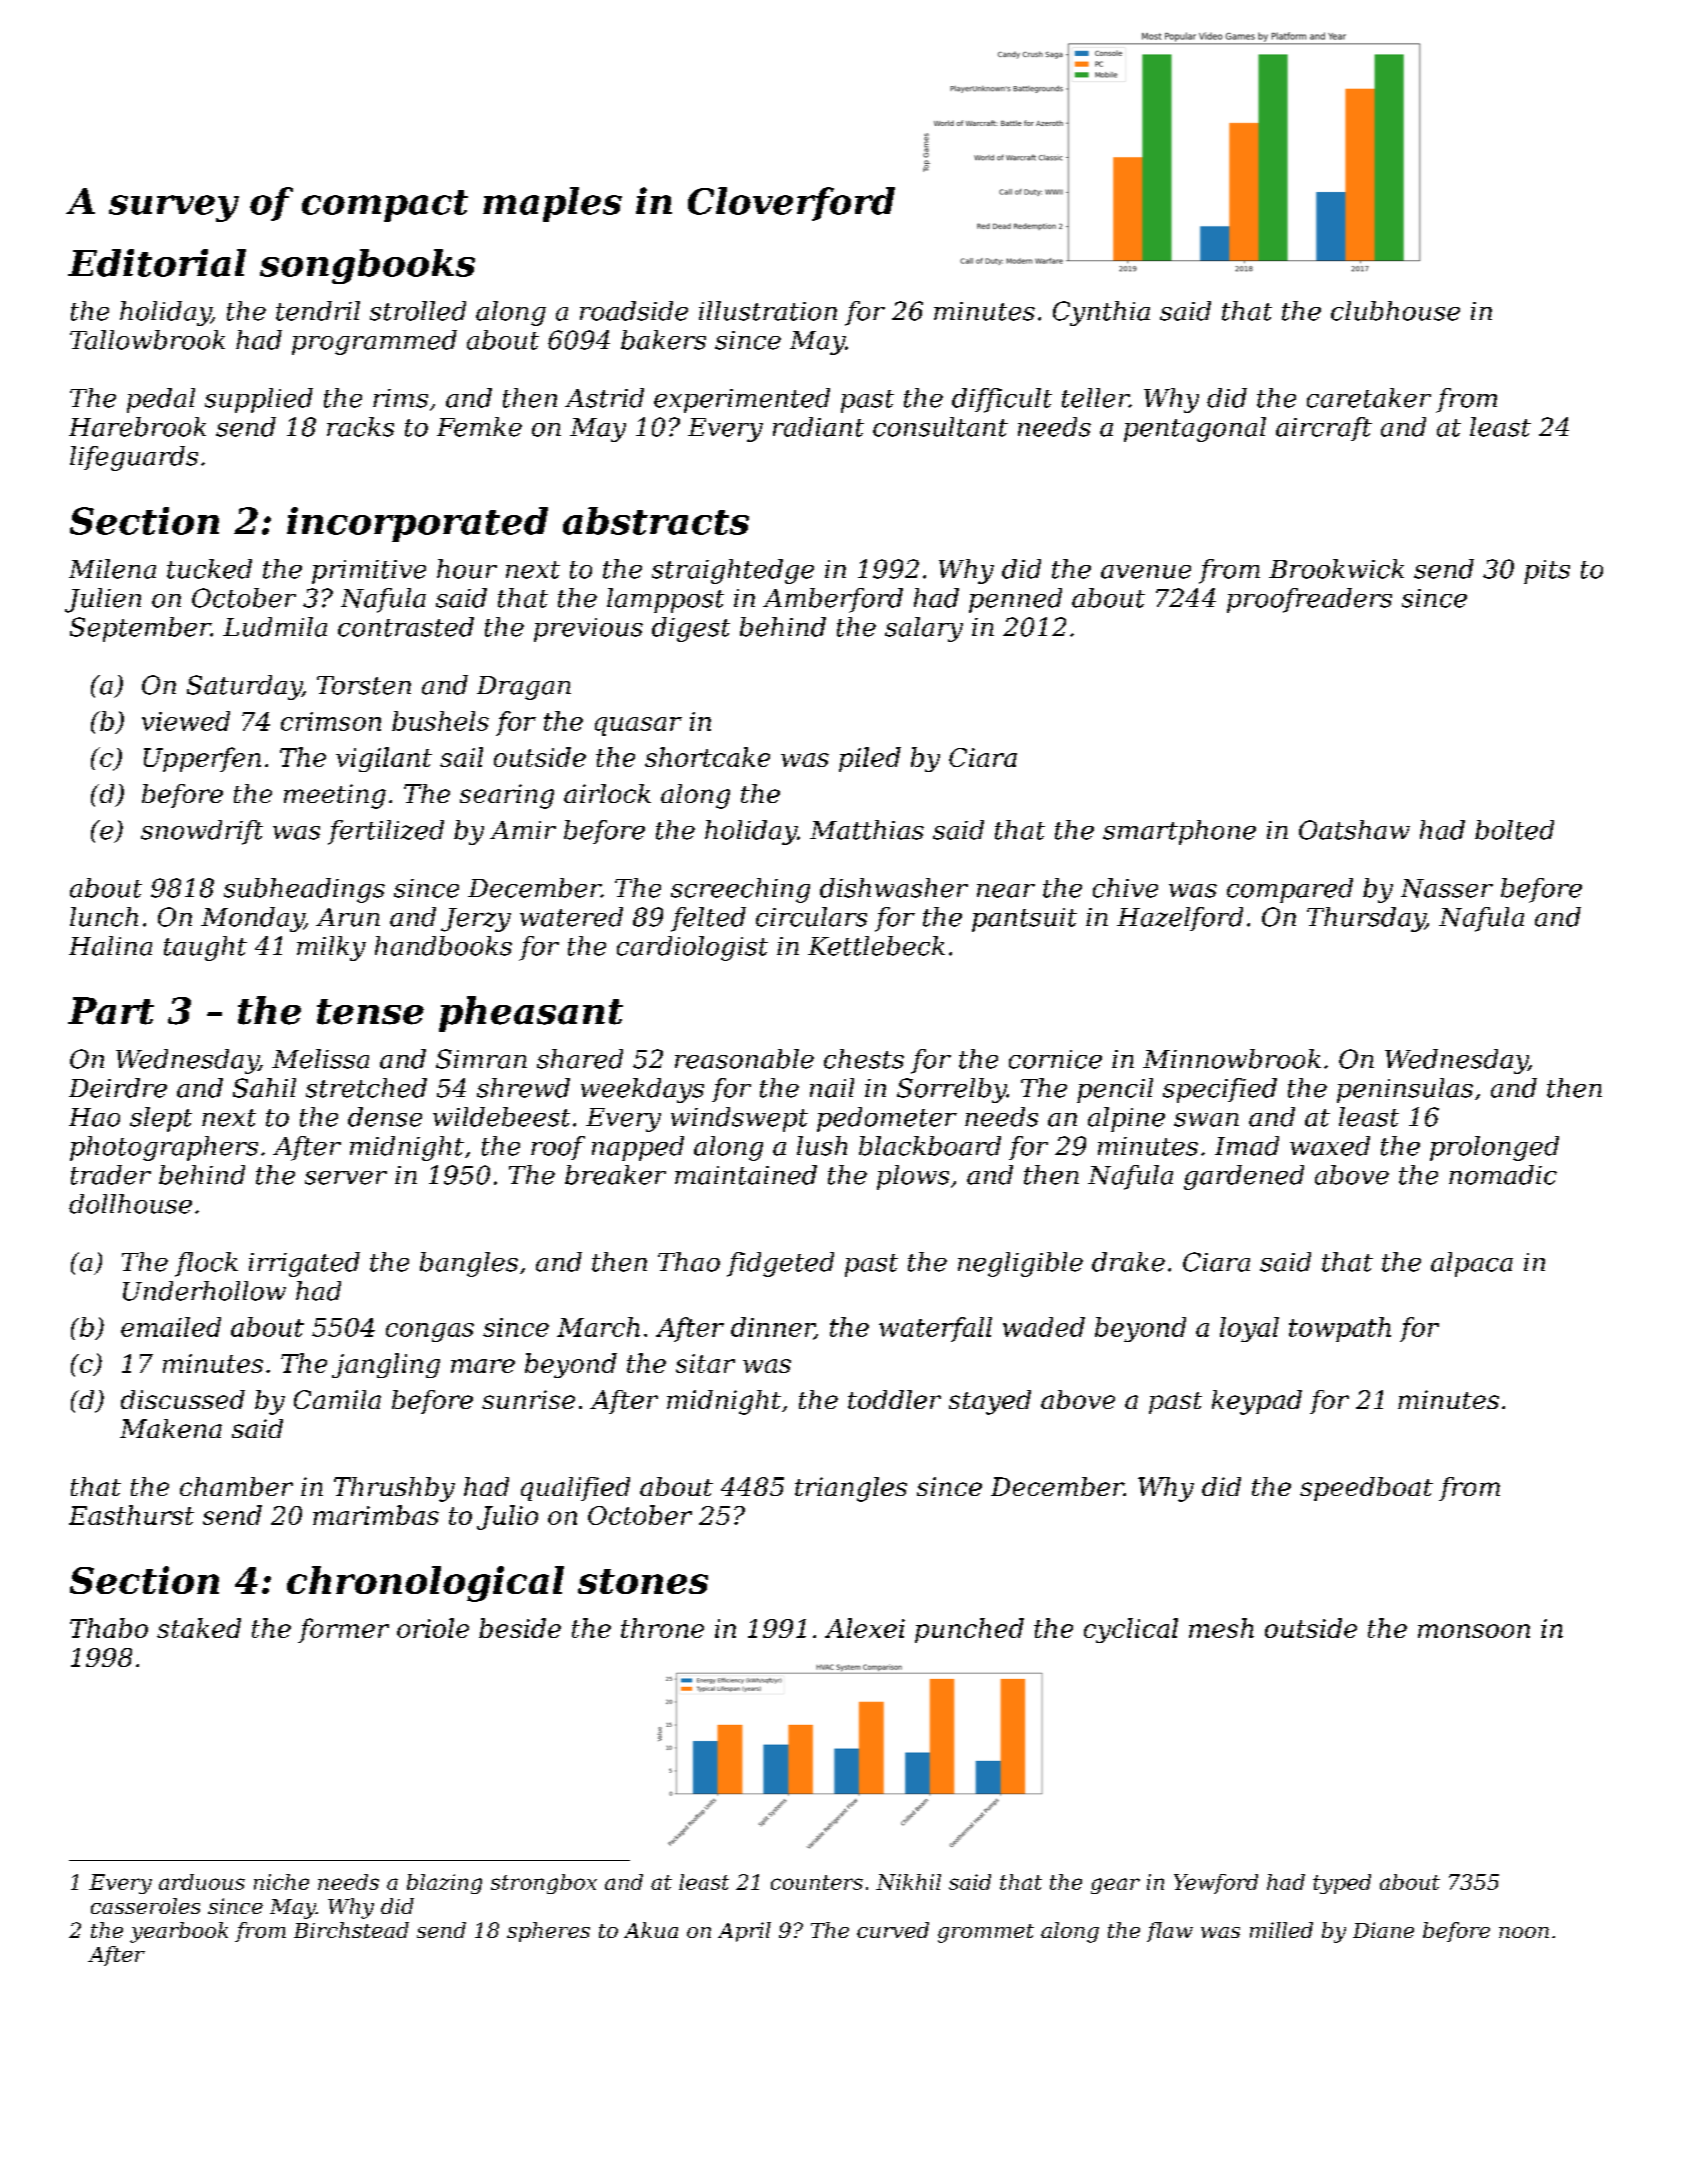 The width and height of the page is (1683, 2178). What do you see at coordinates (1221, 1628) in the page?
I see `mesh` at bounding box center [1221, 1628].
